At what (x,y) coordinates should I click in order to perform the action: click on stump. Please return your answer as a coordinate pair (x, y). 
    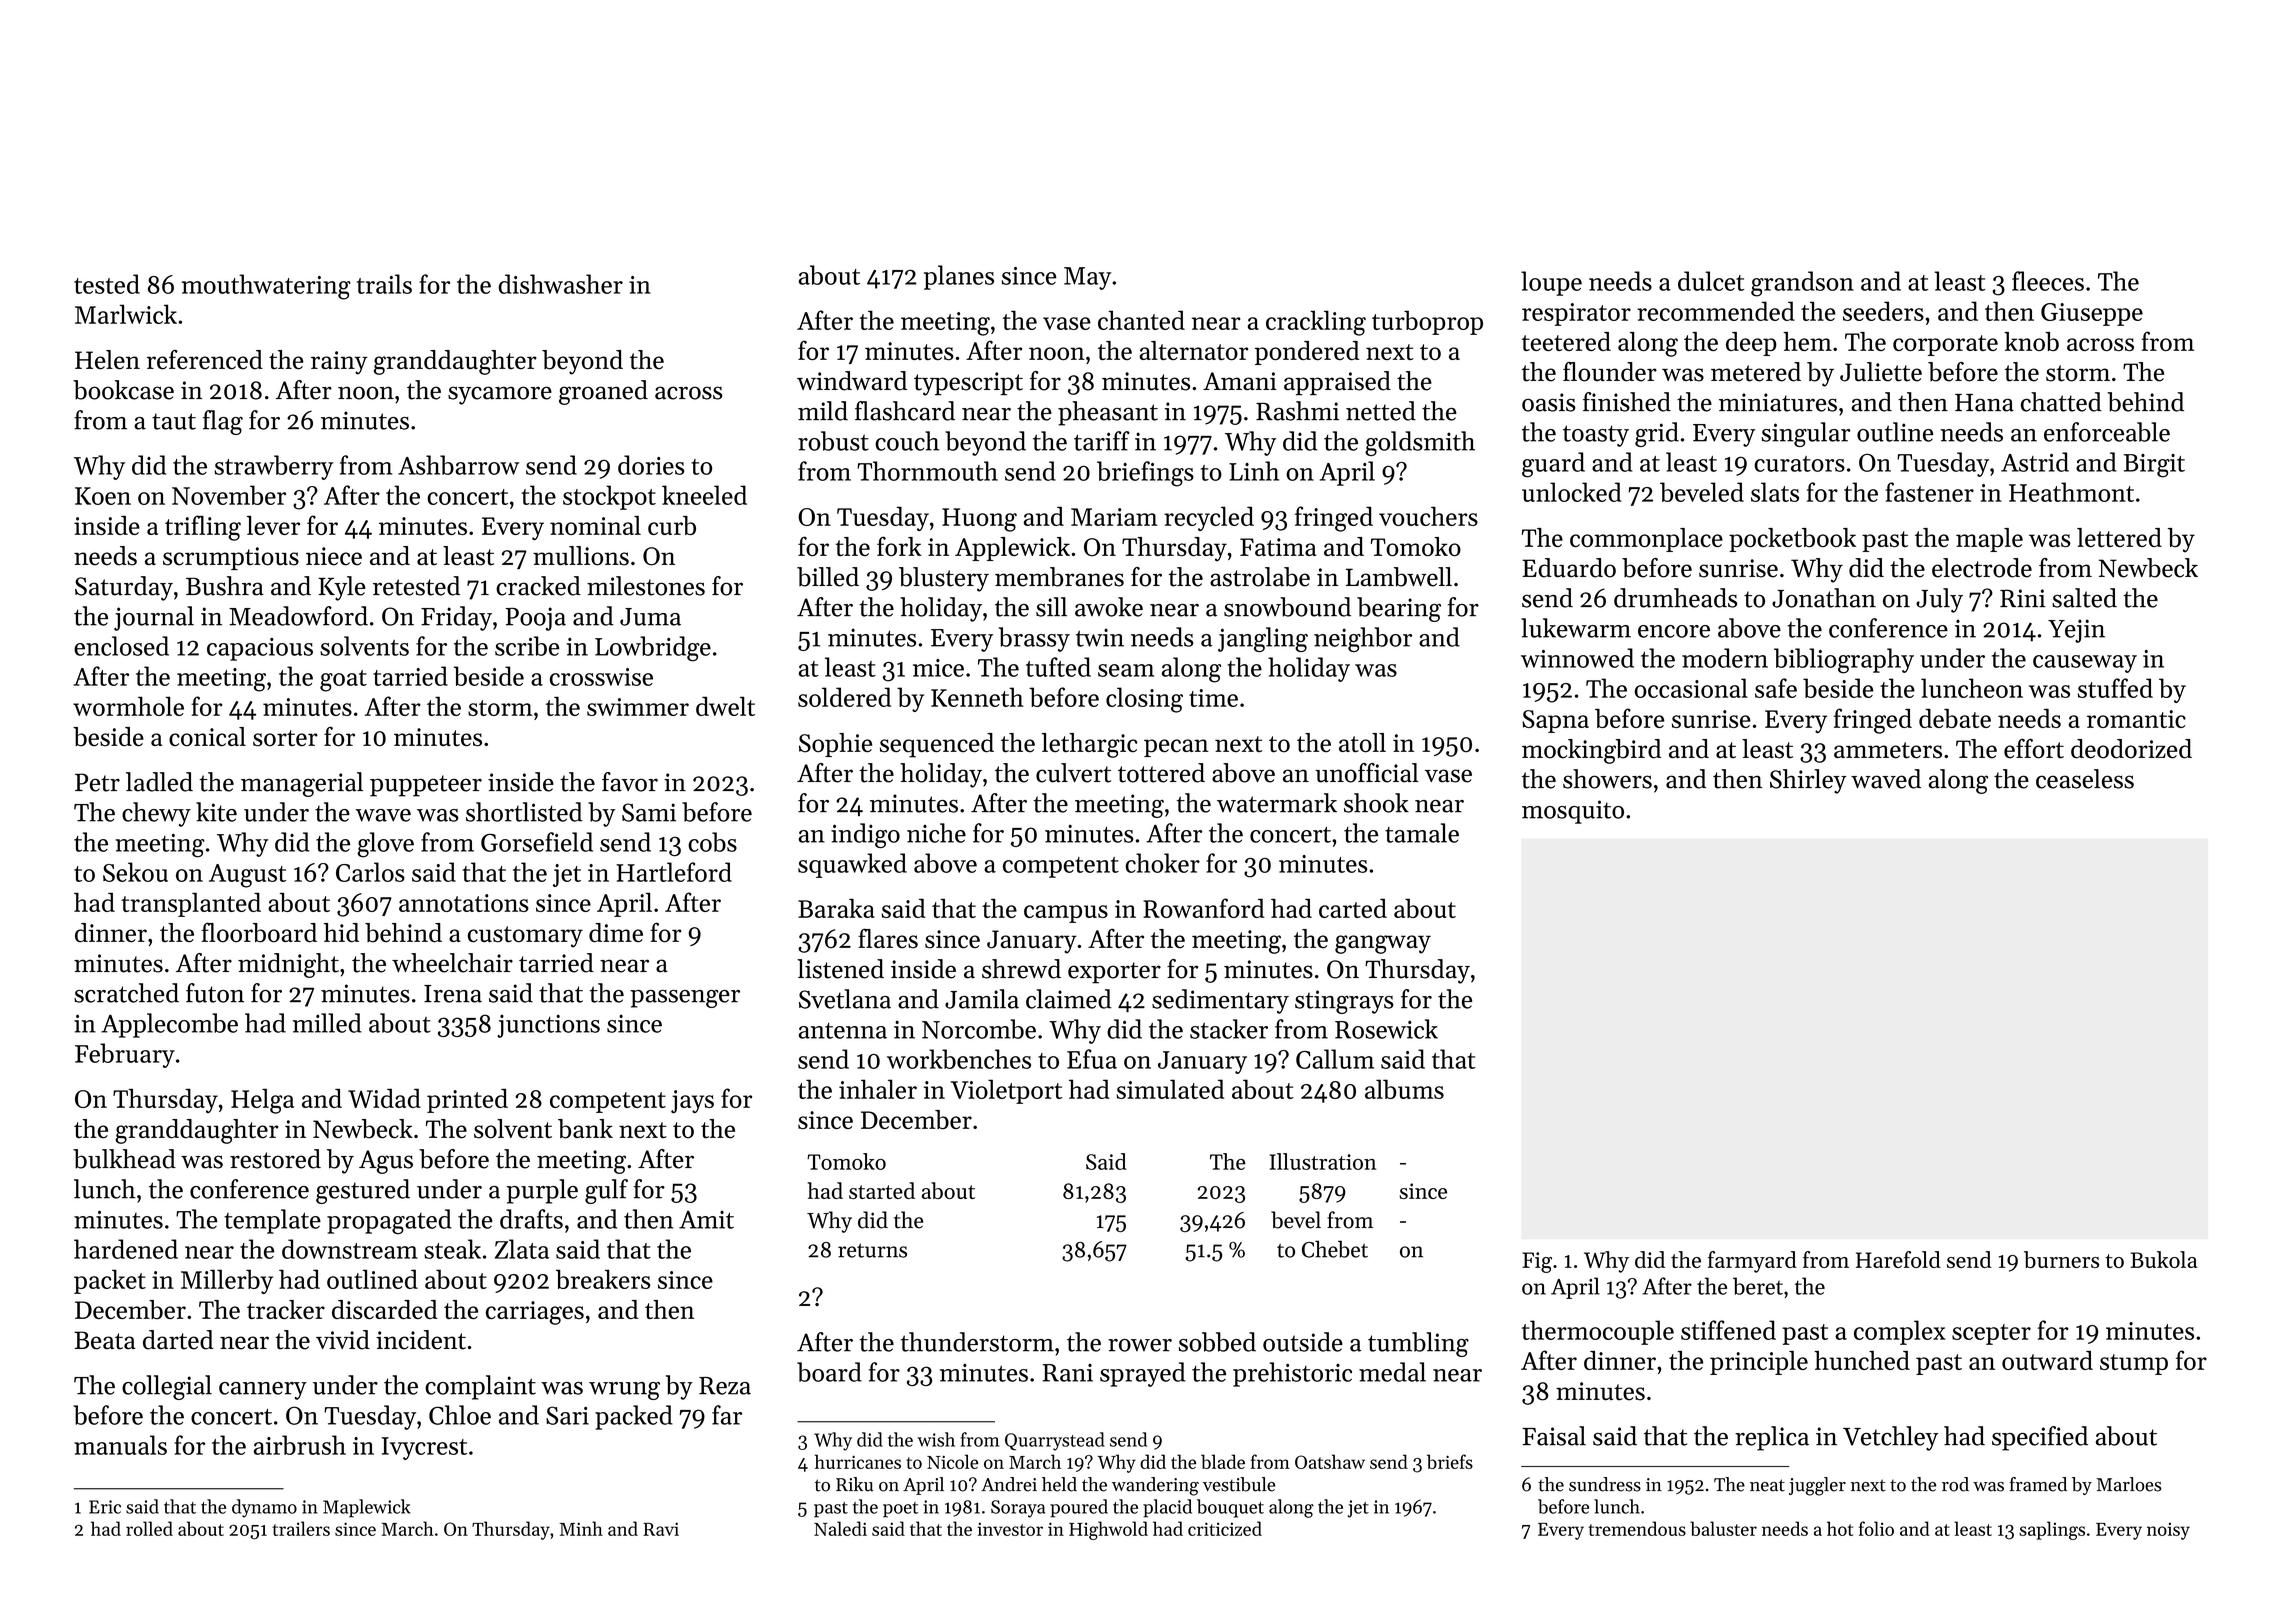
    Looking at the image, I should click on (2134, 1364).
